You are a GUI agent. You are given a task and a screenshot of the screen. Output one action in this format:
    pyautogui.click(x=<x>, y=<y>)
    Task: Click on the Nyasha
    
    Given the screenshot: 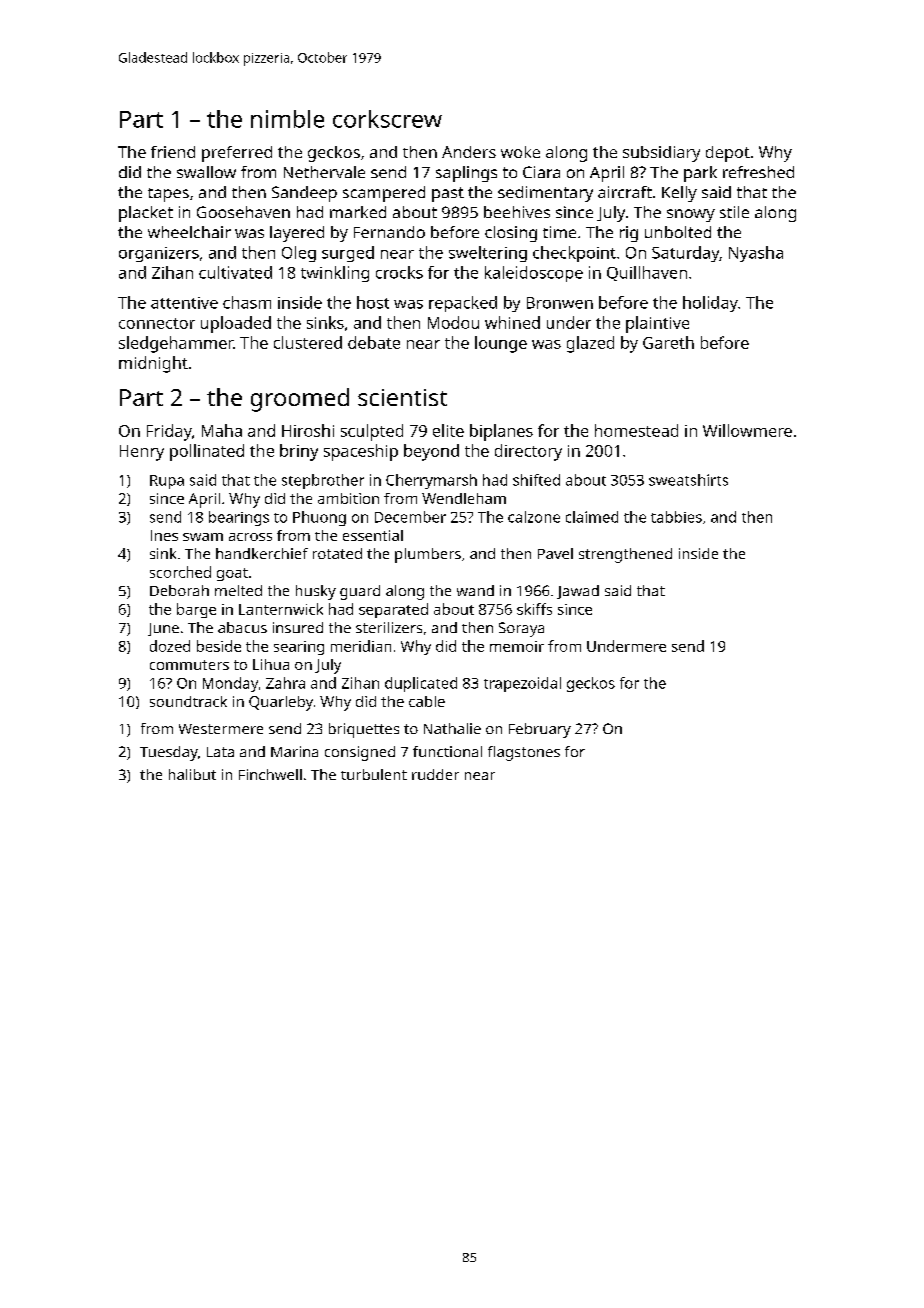 What is the action you would take?
    pyautogui.click(x=756, y=254)
